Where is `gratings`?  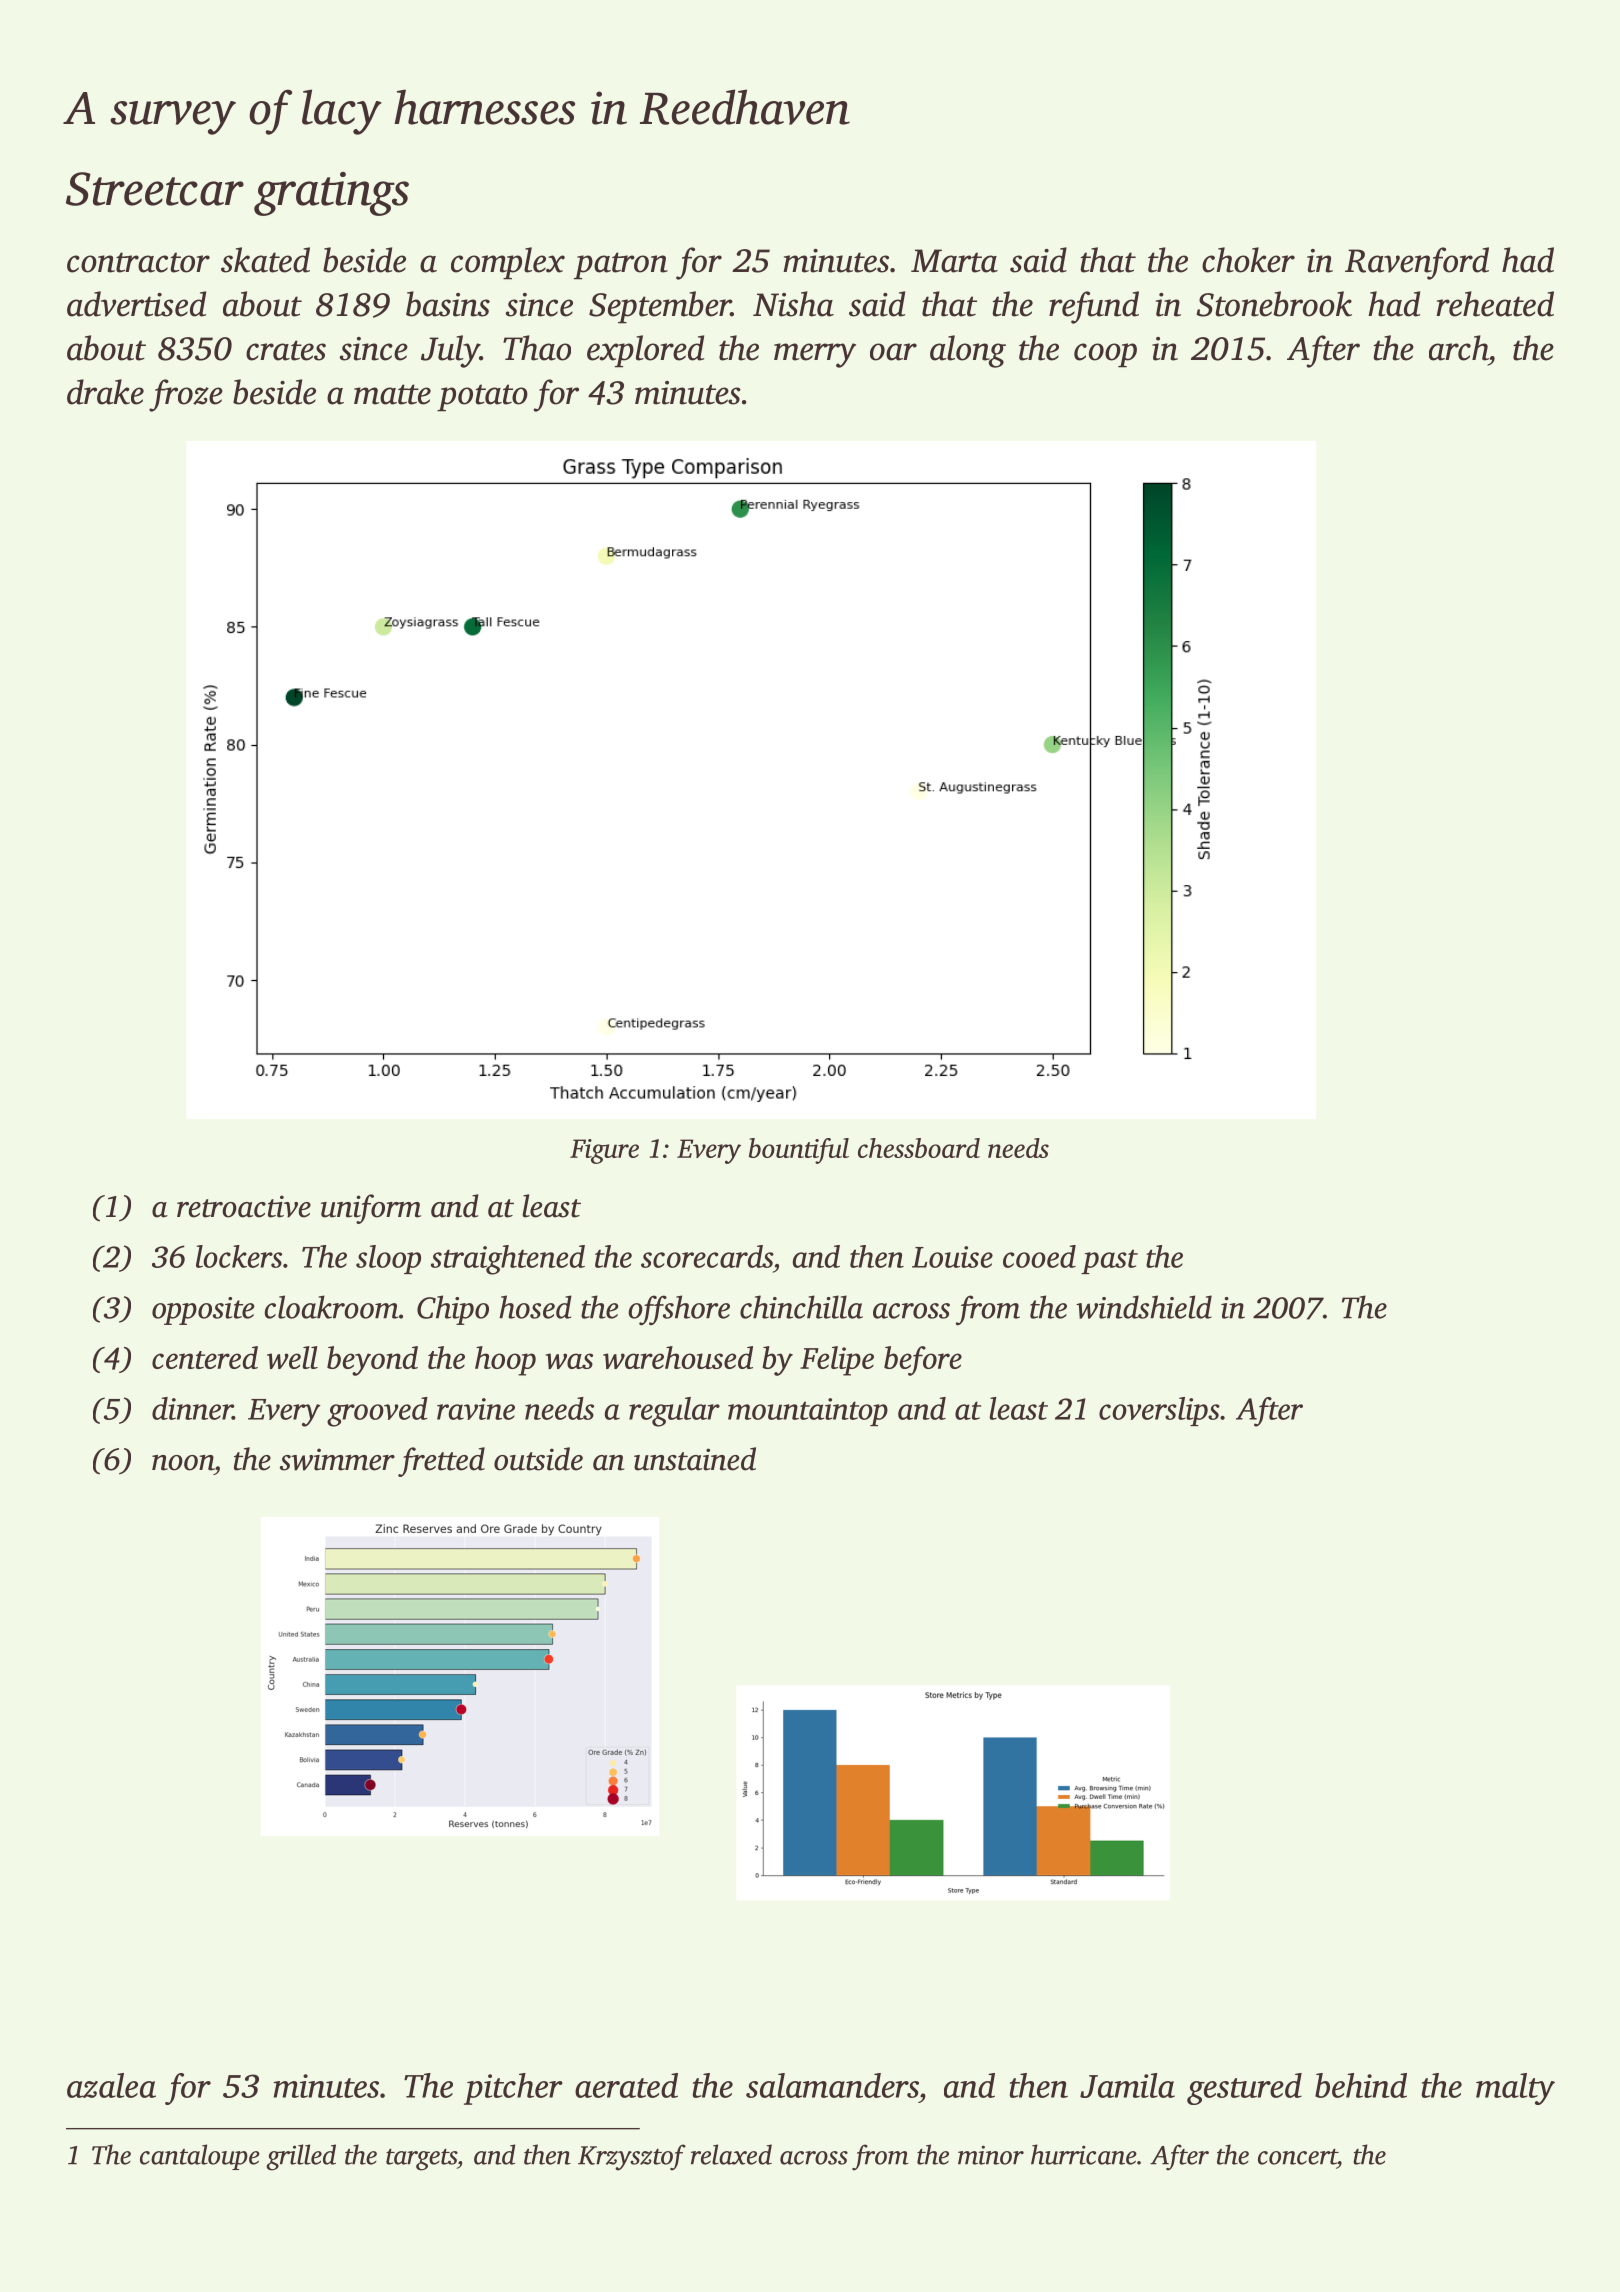
gratings is located at coordinates (331, 194).
